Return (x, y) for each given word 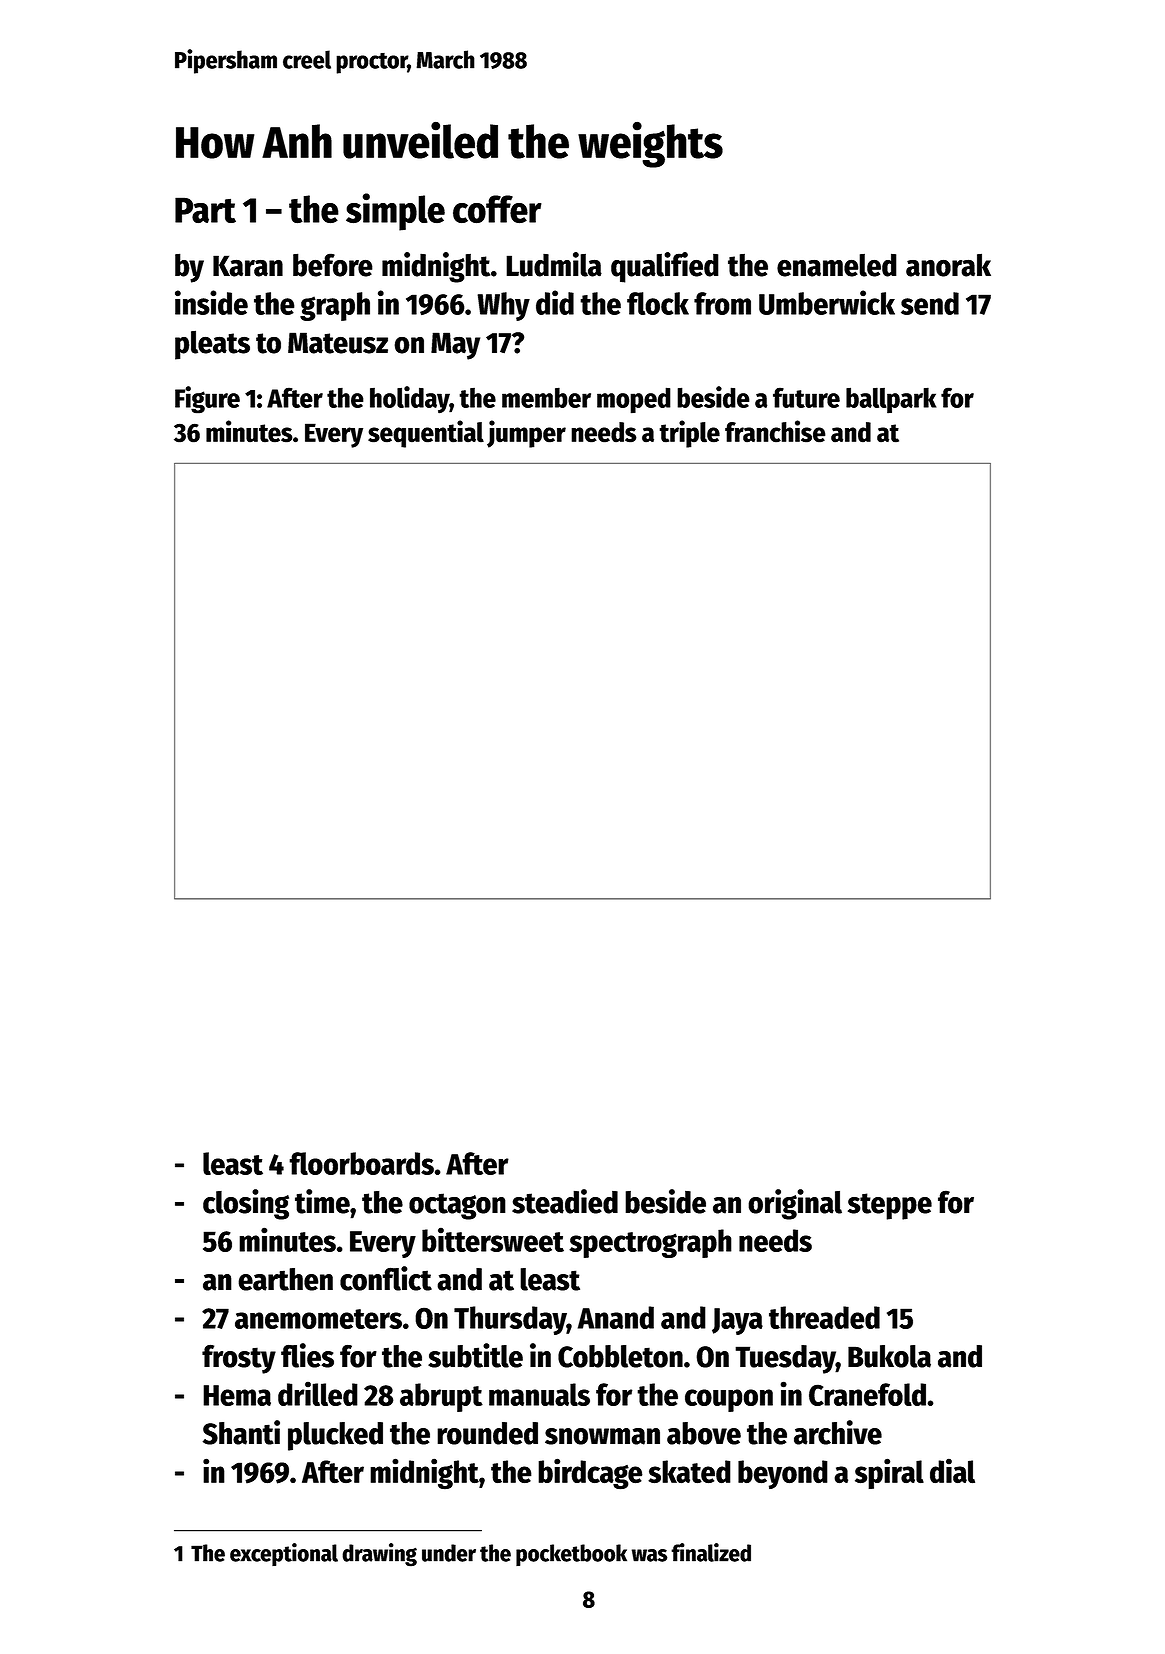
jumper (526, 434)
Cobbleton (620, 1356)
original (795, 1204)
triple (689, 434)
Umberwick (827, 302)
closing (246, 1204)
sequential (426, 434)
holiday (410, 400)
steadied (565, 1201)
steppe (890, 1206)
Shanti (241, 1432)
